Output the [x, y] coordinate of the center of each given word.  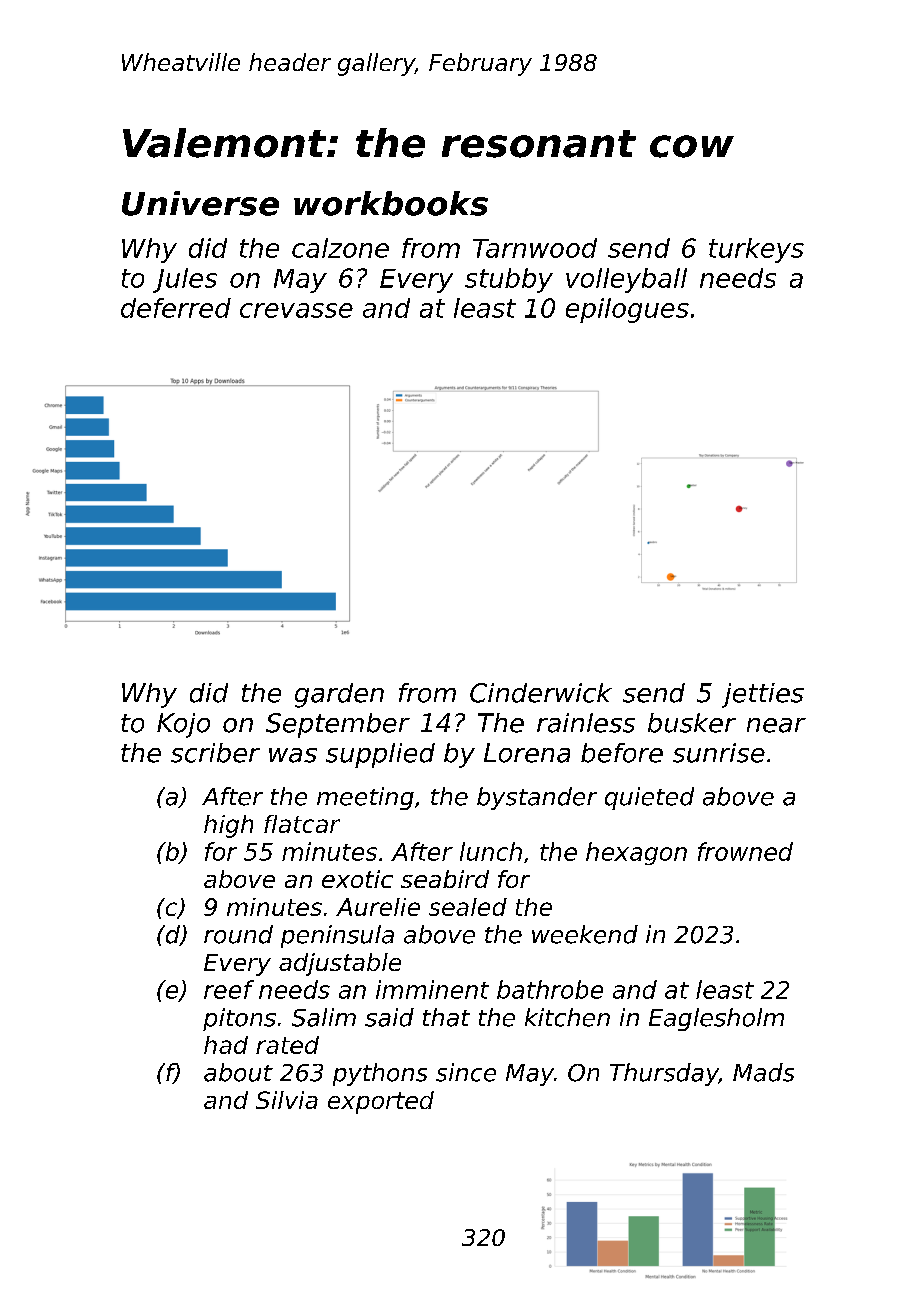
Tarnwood [535, 248]
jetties [763, 695]
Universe [200, 203]
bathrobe [550, 989]
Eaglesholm [716, 1019]
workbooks [391, 203]
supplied [380, 755]
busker [692, 723]
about [238, 1072]
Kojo [183, 725]
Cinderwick [541, 693]
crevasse [296, 310]
